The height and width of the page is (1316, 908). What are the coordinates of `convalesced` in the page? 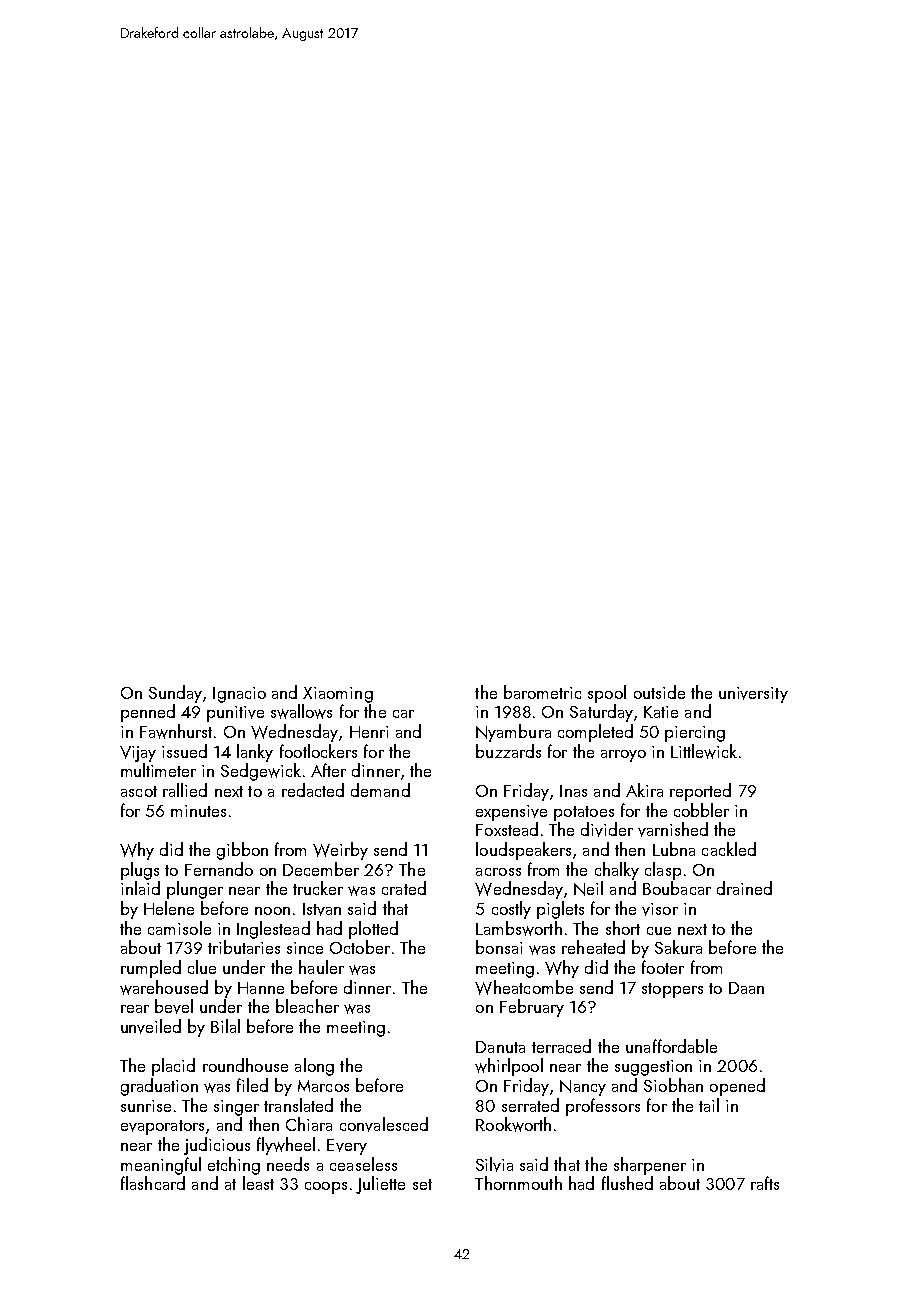 It's located at (384, 1124).
